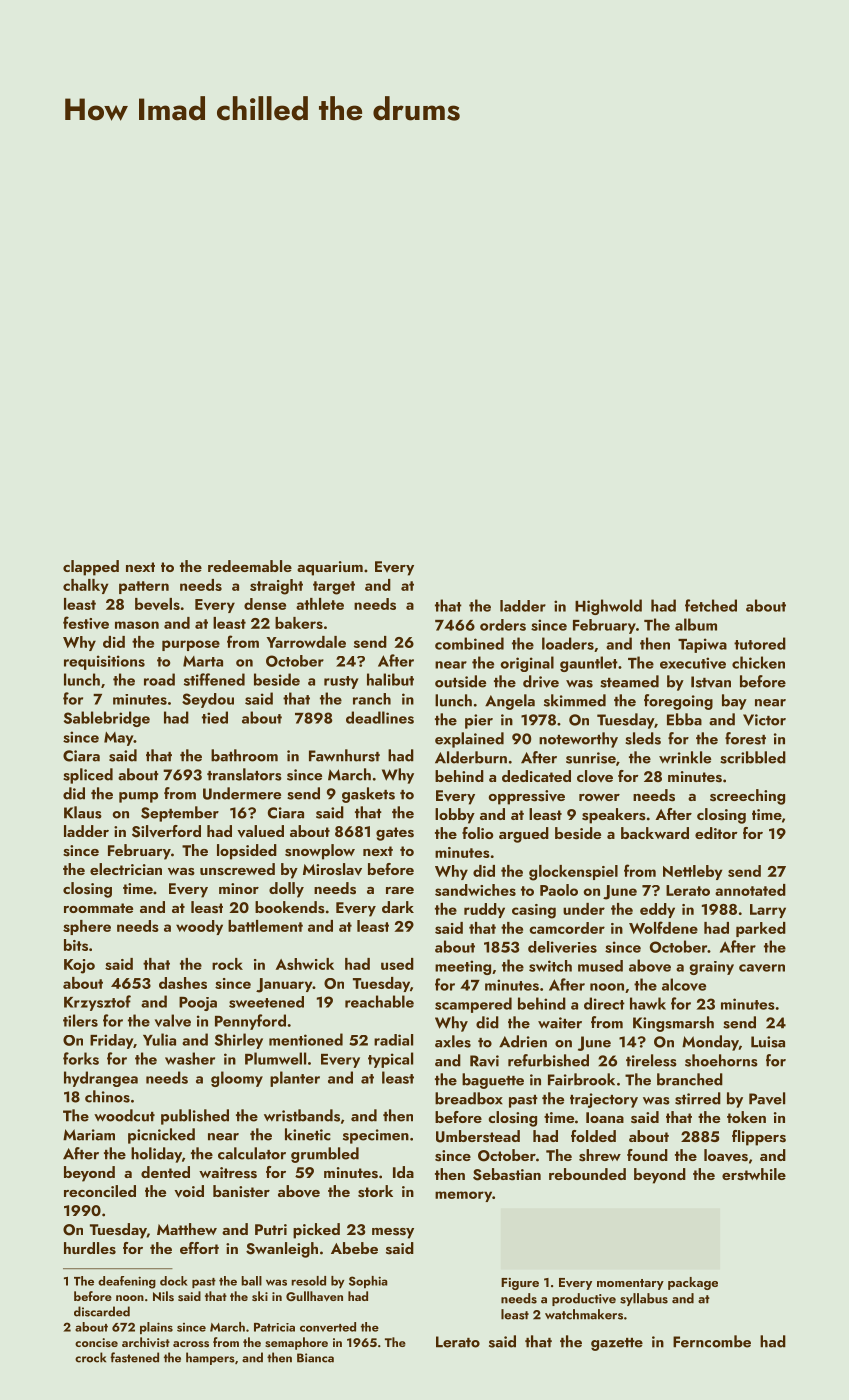 This screenshot has height=1400, width=849. Describe the element at coordinates (617, 1344) in the screenshot. I see `gazette` at that location.
